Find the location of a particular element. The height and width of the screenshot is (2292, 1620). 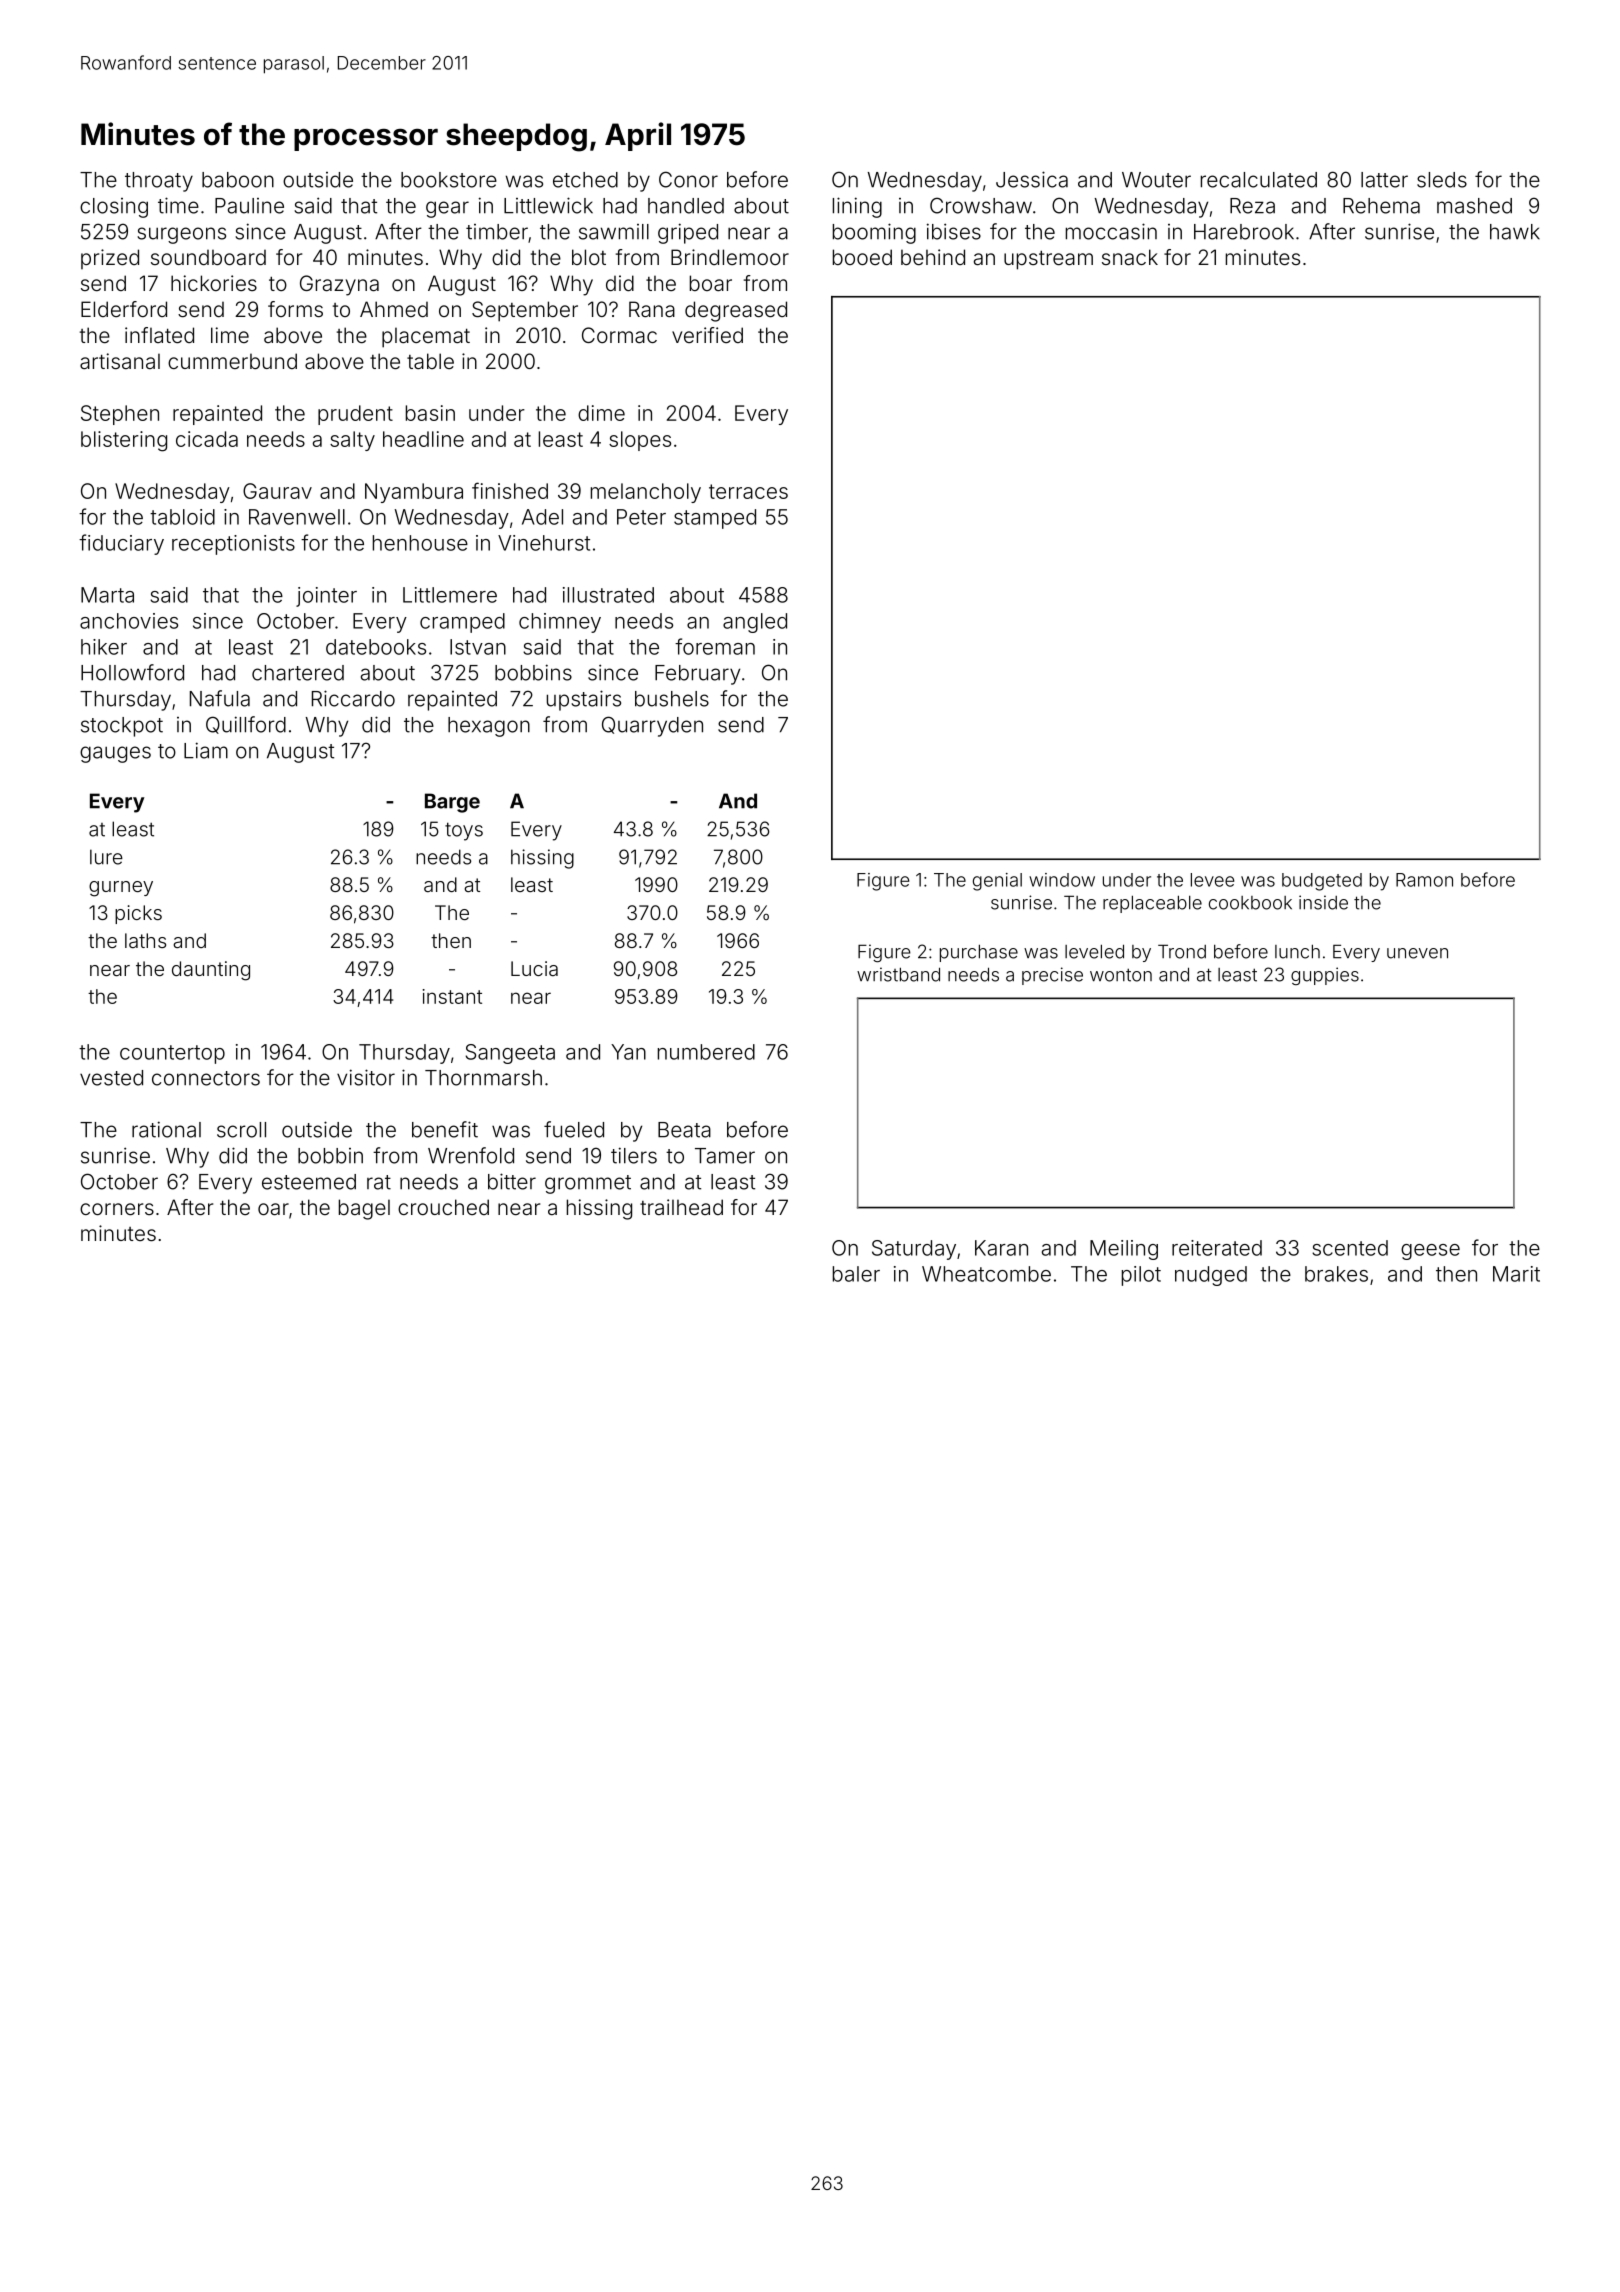

bushels is located at coordinates (672, 699).
